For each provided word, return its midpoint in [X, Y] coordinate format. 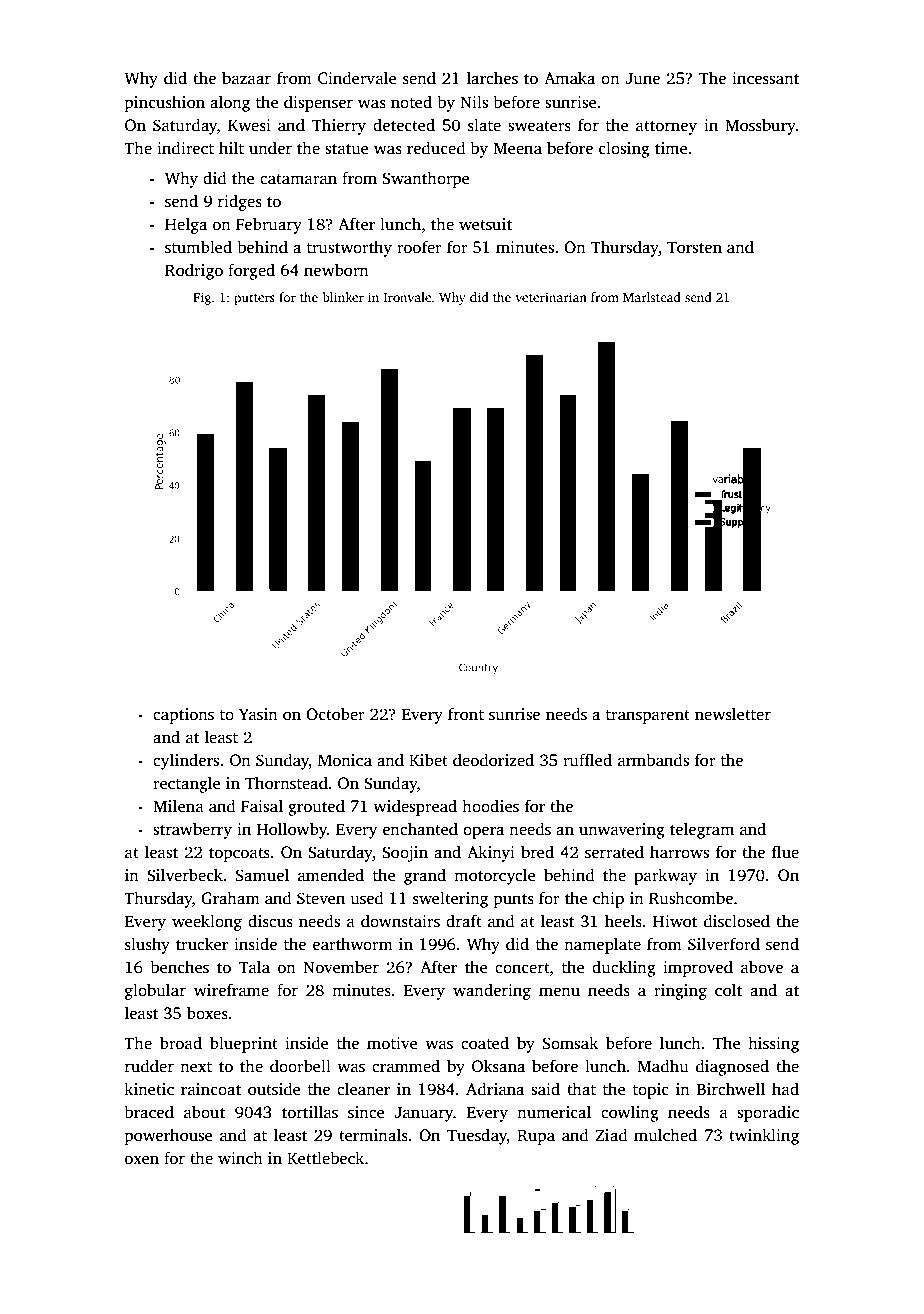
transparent [648, 717]
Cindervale [357, 78]
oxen [142, 1159]
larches [492, 78]
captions [183, 716]
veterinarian [551, 297]
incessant [765, 78]
